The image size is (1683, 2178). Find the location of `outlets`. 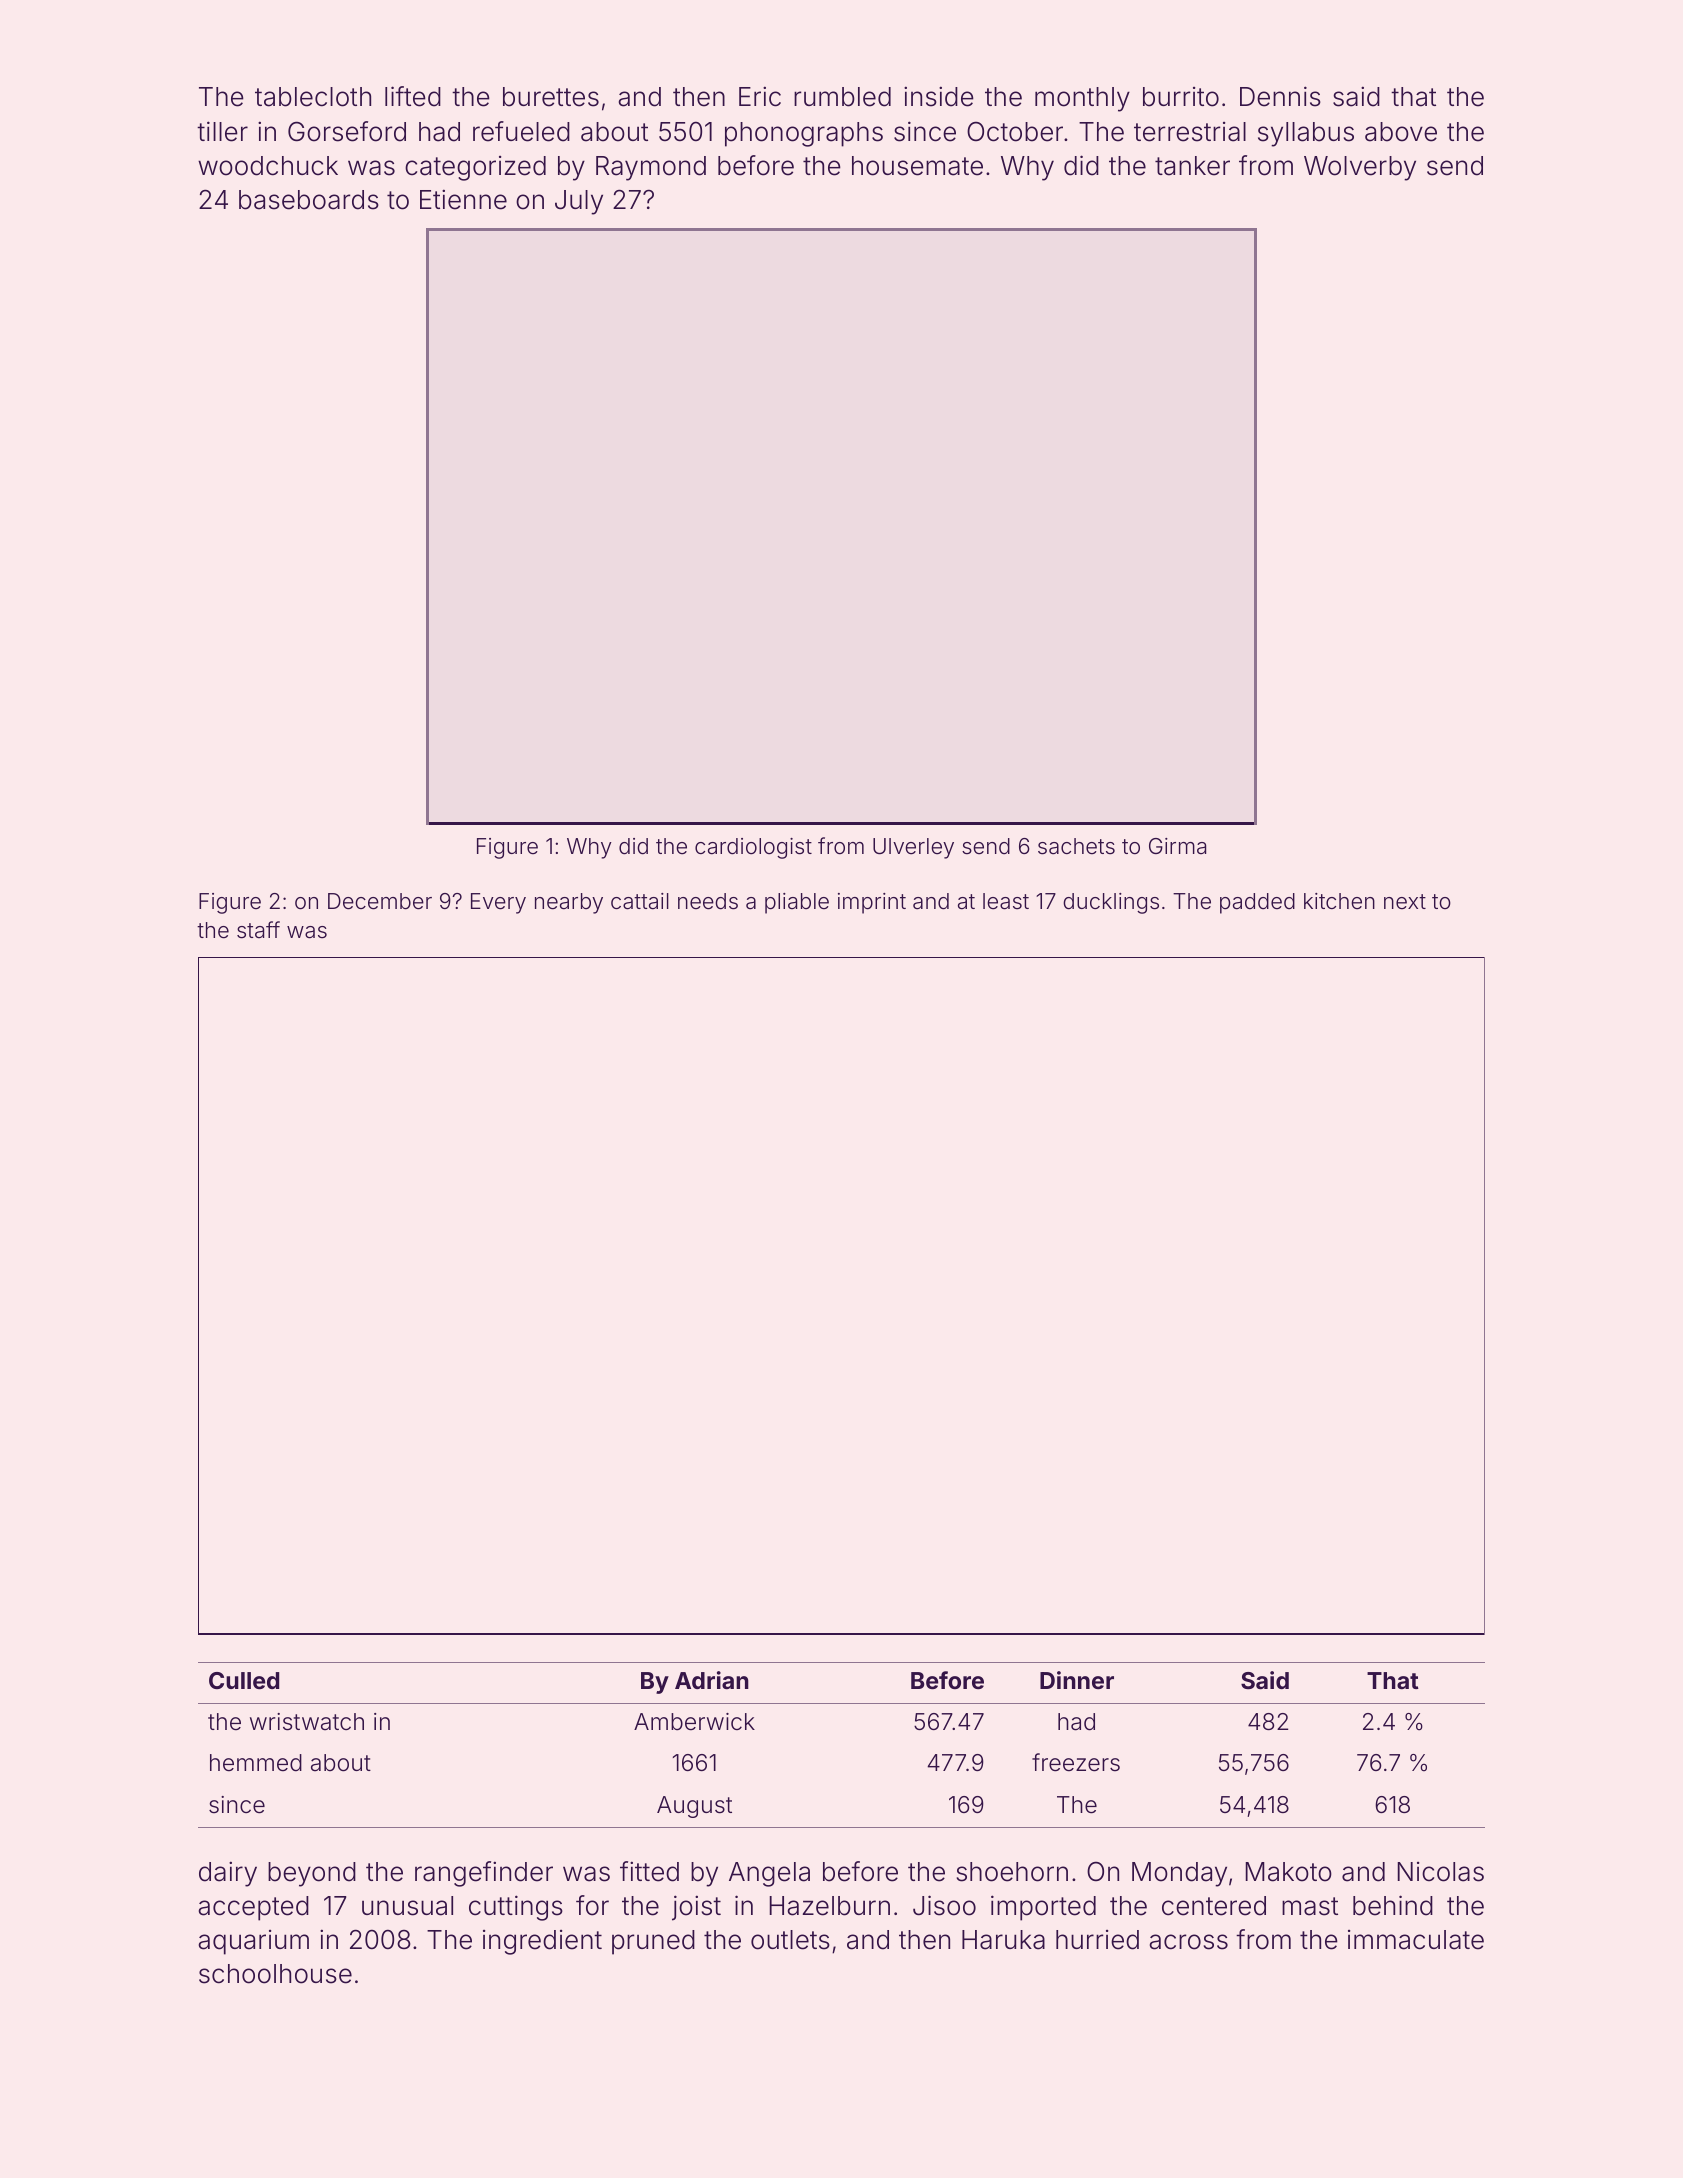

outlets is located at coordinates (790, 1940).
